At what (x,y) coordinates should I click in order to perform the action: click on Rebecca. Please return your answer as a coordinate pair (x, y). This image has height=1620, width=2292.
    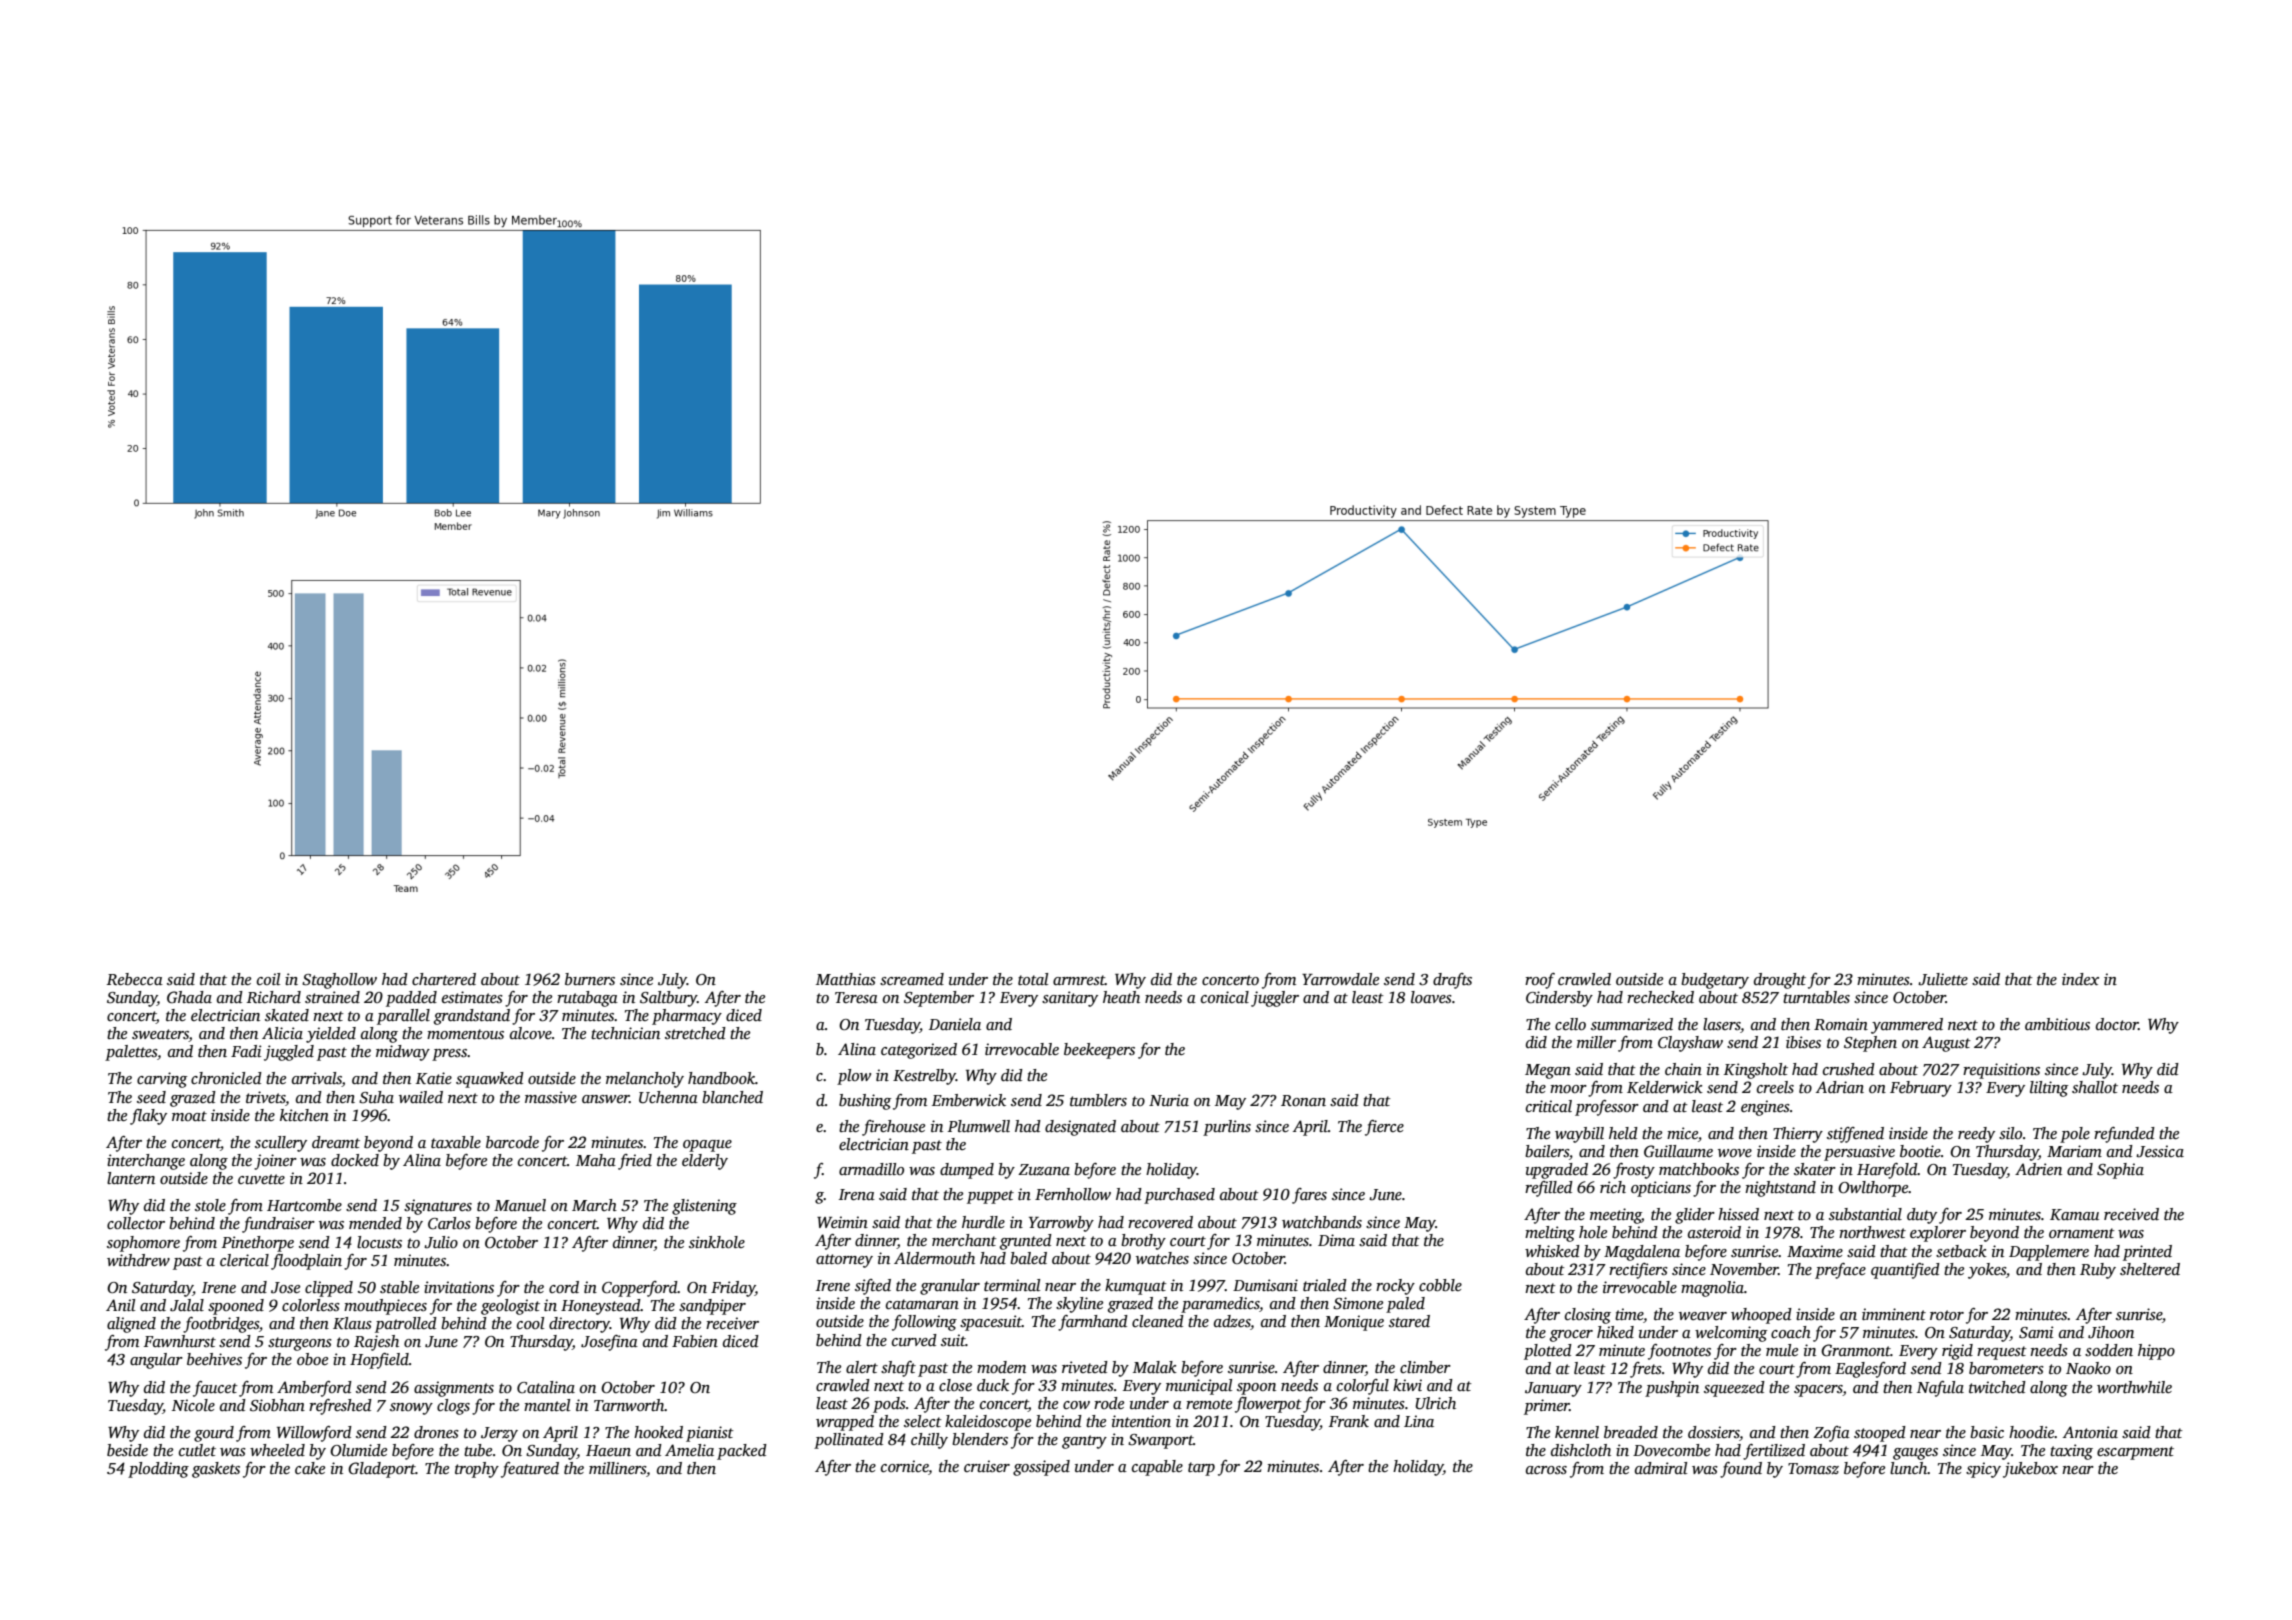
    Looking at the image, I should click on (135, 979).
